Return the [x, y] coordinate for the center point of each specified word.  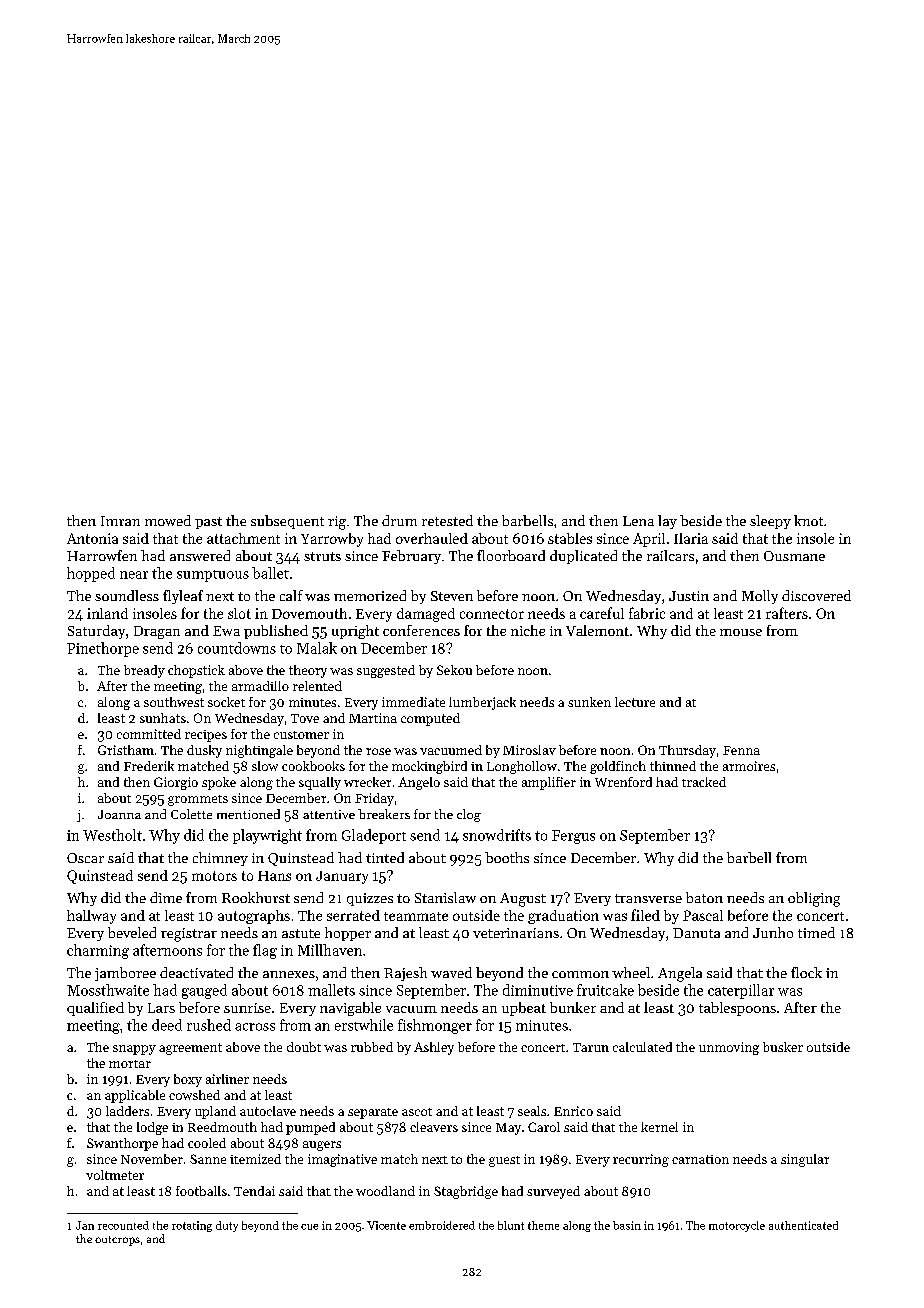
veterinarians [516, 933]
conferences [421, 630]
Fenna [741, 750]
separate [373, 1113]
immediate [413, 702]
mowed [168, 520]
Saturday [96, 632]
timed [816, 932]
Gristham [126, 750]
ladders [127, 1111]
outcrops [117, 1241]
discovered [816, 595]
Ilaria [691, 538]
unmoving [729, 1048]
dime [166, 897]
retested [447, 520]
